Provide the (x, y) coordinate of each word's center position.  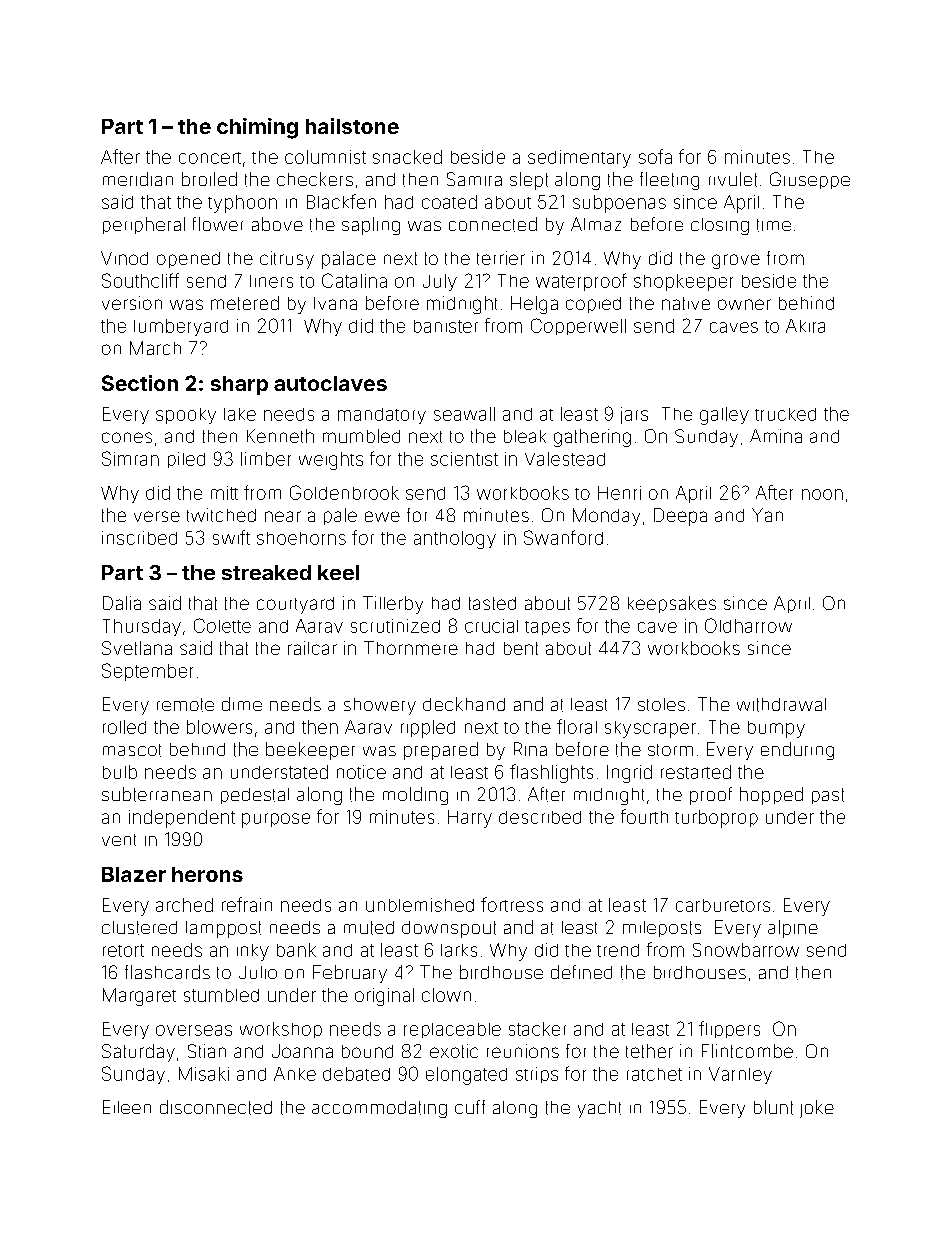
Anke (295, 1074)
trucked (785, 414)
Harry (470, 819)
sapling (371, 226)
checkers (315, 179)
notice (361, 772)
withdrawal (781, 705)
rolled (124, 727)
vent (119, 840)
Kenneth (280, 436)
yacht (599, 1109)
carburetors (723, 905)
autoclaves (330, 383)
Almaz (596, 224)
